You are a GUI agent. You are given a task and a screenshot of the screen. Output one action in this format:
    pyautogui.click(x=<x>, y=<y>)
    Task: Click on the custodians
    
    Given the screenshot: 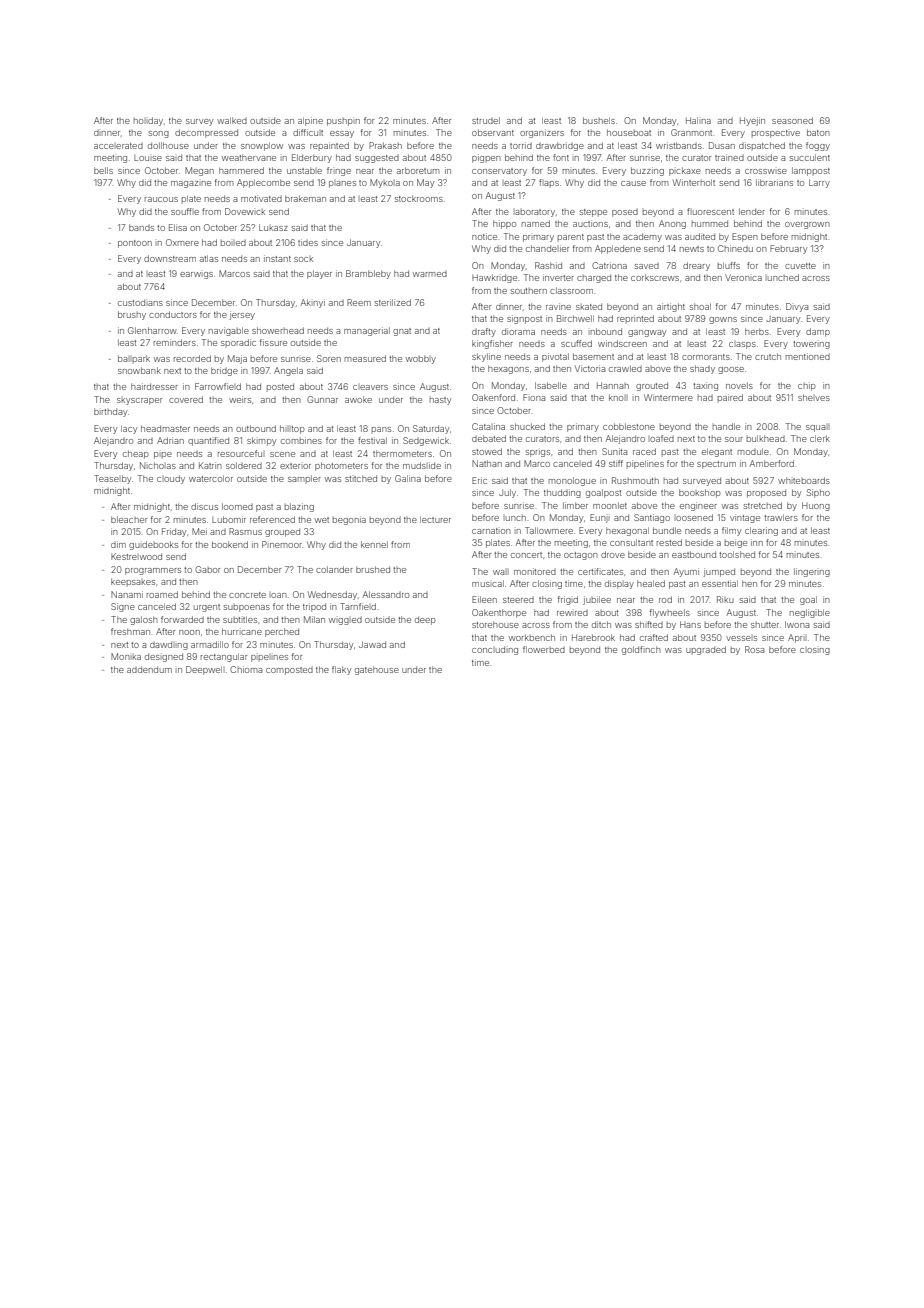 What is the action you would take?
    pyautogui.click(x=140, y=302)
